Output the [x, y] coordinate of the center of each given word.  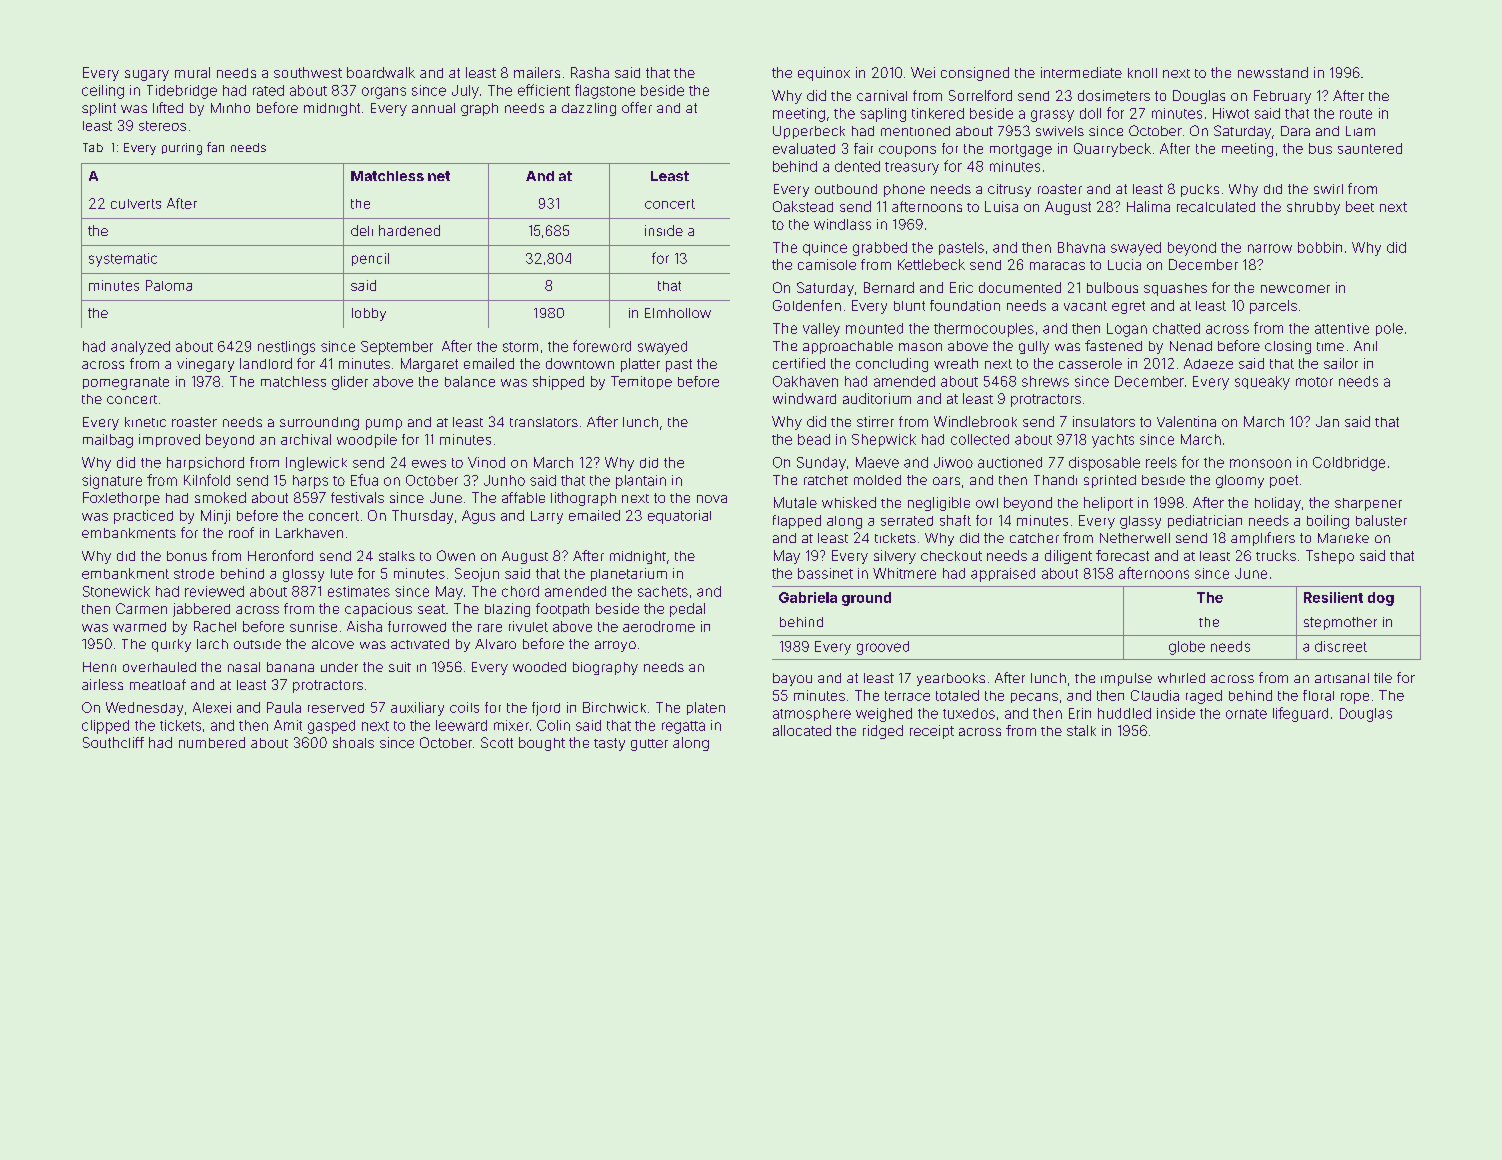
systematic [123, 260]
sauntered [1370, 148]
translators [544, 422]
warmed [139, 627]
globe [1187, 648]
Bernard [889, 287]
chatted [1176, 328]
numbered [212, 742]
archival [306, 439]
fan [215, 147]
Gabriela [808, 597]
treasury [912, 168]
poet [1284, 481]
